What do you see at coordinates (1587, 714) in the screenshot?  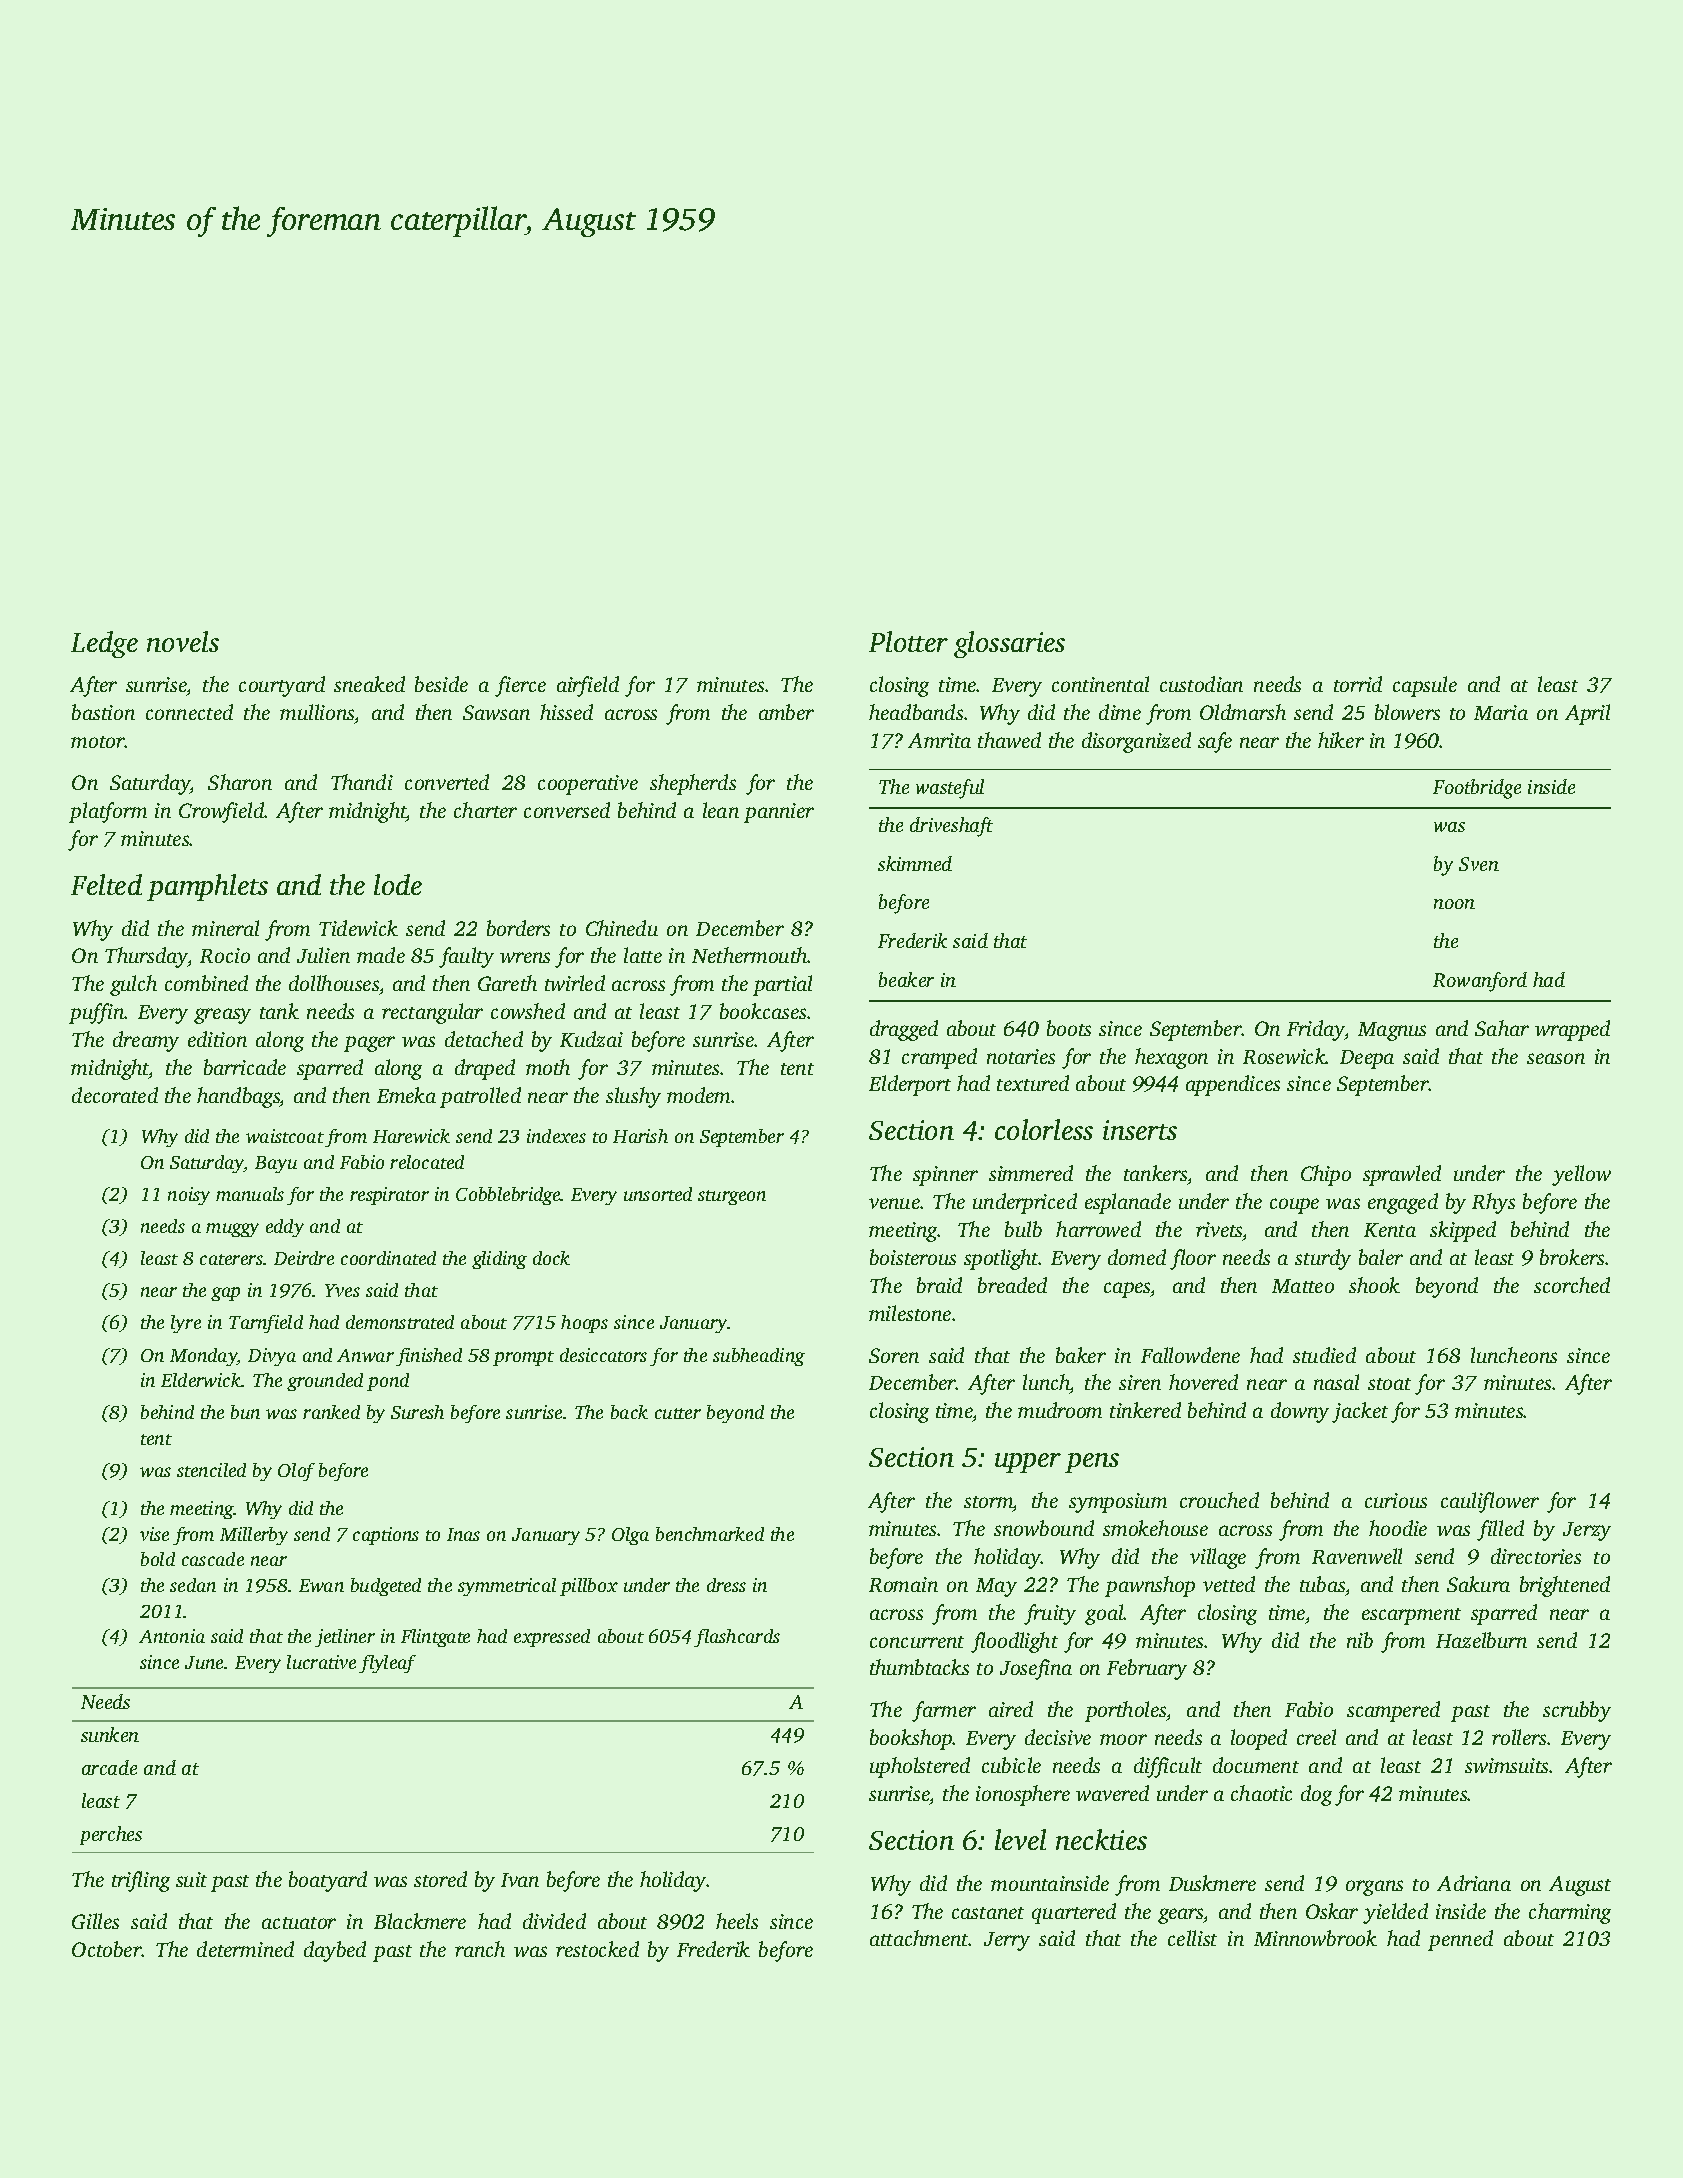 I see `April` at bounding box center [1587, 714].
